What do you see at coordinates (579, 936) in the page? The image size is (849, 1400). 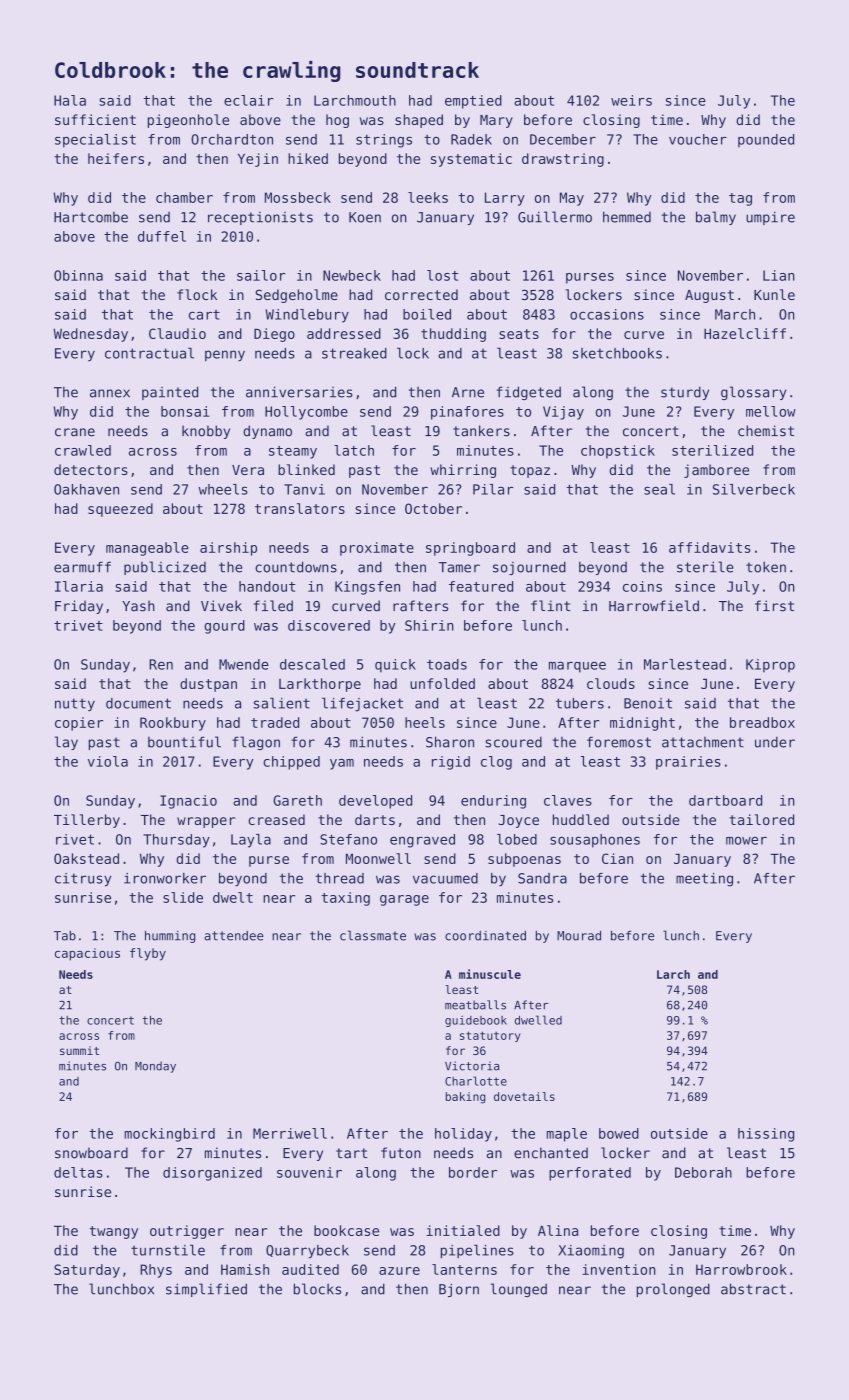 I see `Mourad` at bounding box center [579, 936].
